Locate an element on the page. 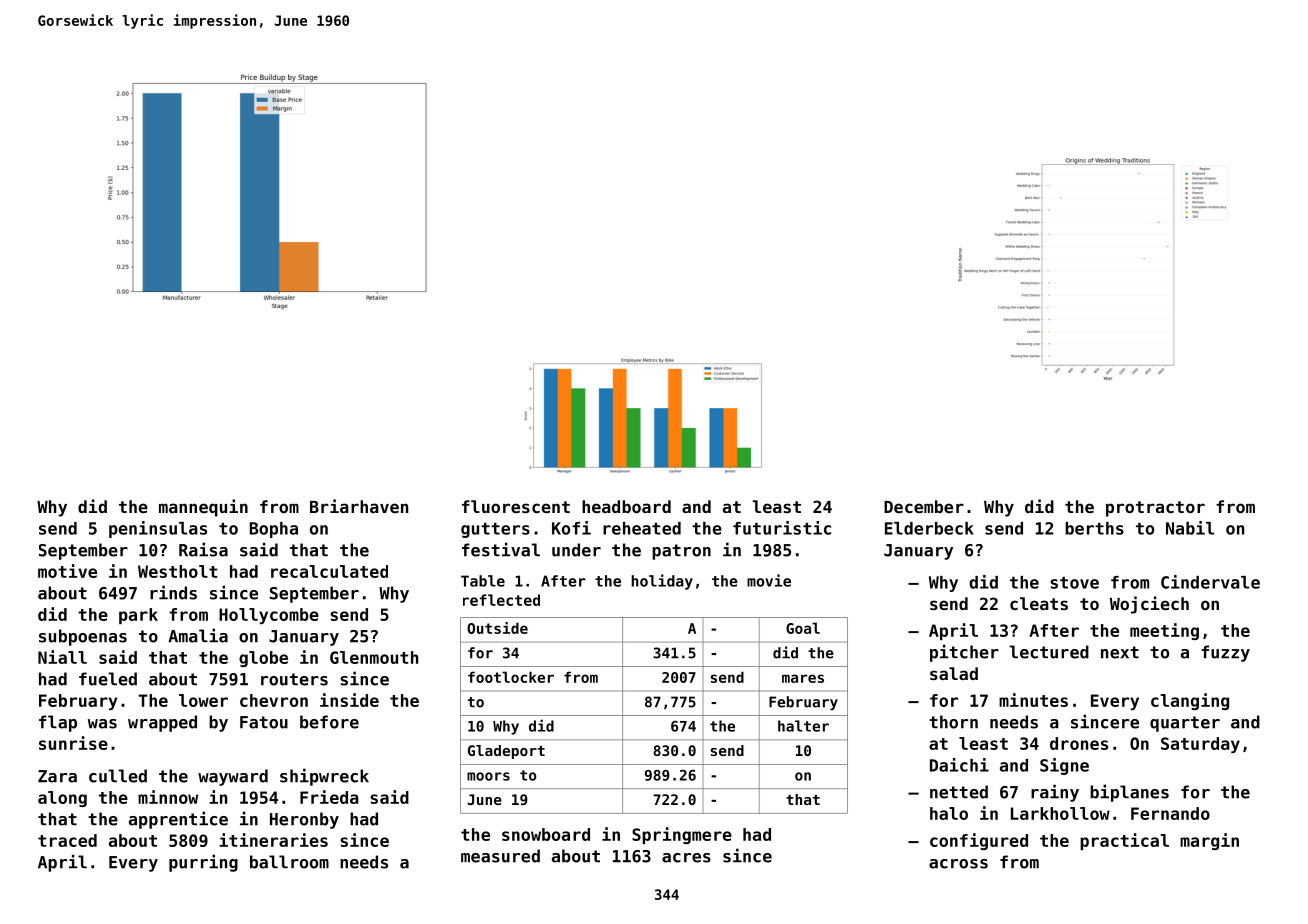 The height and width of the image is (924, 1308). under is located at coordinates (576, 550).
